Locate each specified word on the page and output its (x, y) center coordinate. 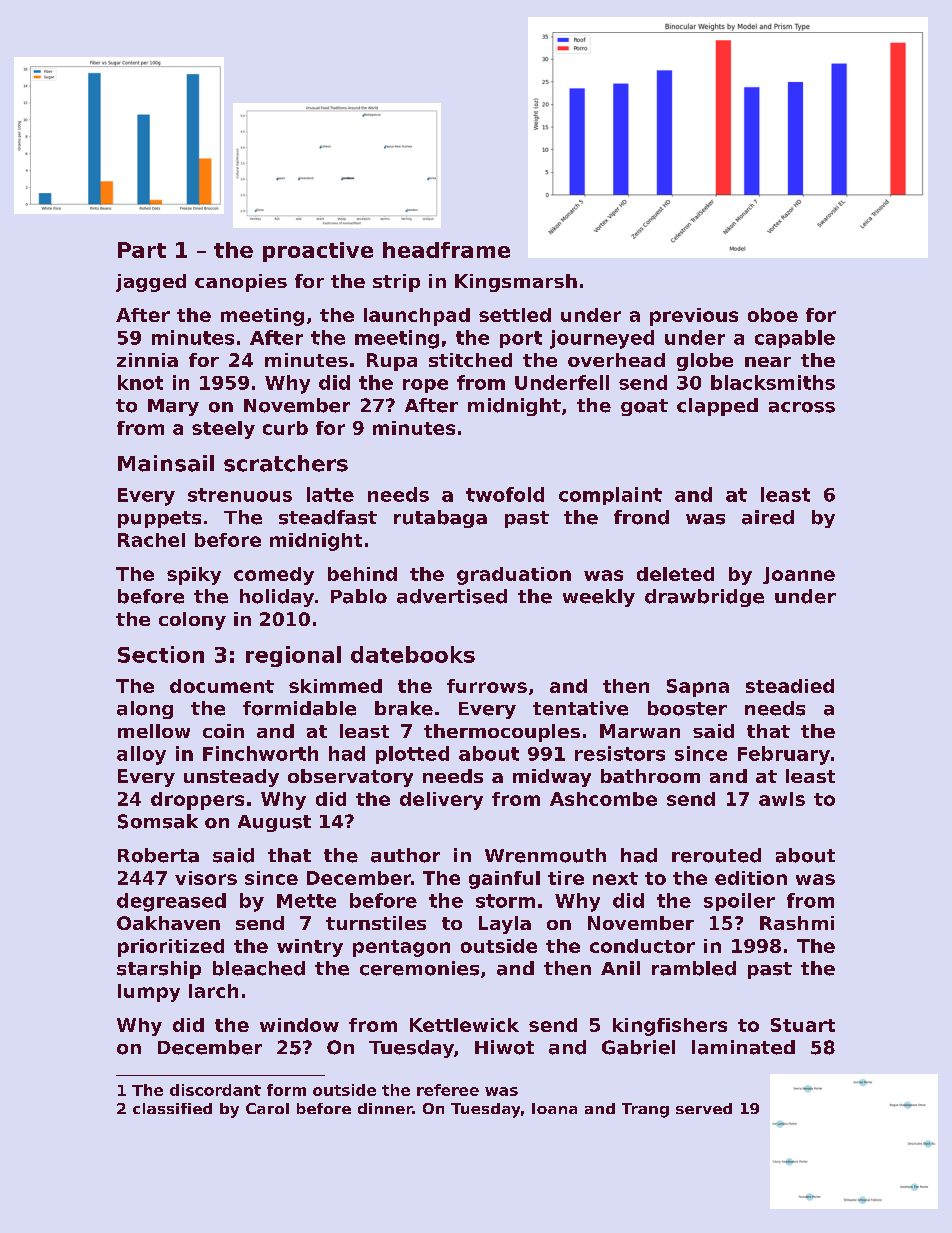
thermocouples (502, 733)
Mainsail (166, 463)
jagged (151, 283)
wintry (310, 948)
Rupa (392, 362)
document (222, 686)
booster (687, 708)
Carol (267, 1108)
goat (644, 407)
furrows (487, 686)
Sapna (698, 688)
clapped (717, 407)
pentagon (401, 948)
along (145, 710)
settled (515, 315)
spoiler (739, 902)
